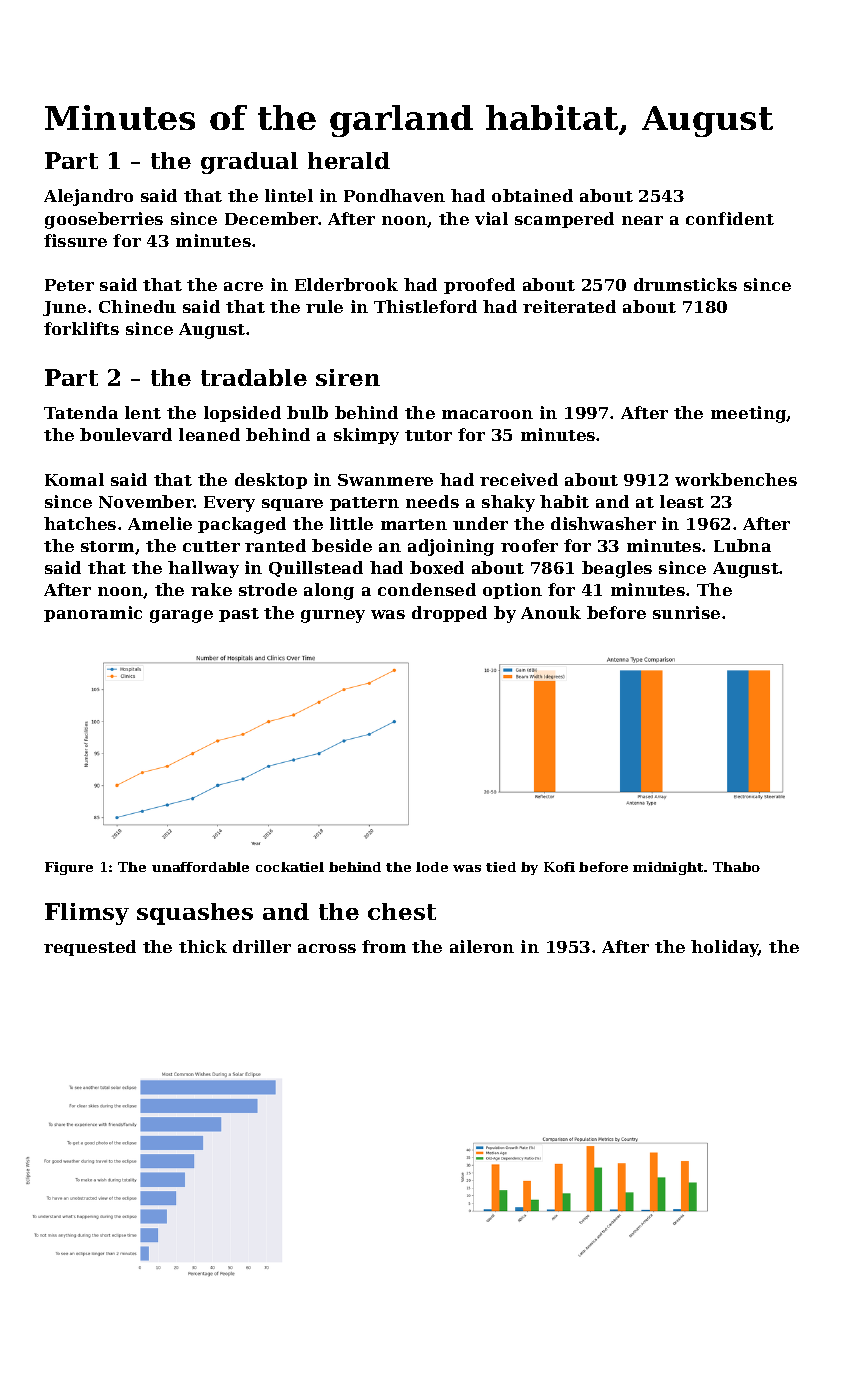  What do you see at coordinates (482, 946) in the screenshot?
I see `aileron` at bounding box center [482, 946].
